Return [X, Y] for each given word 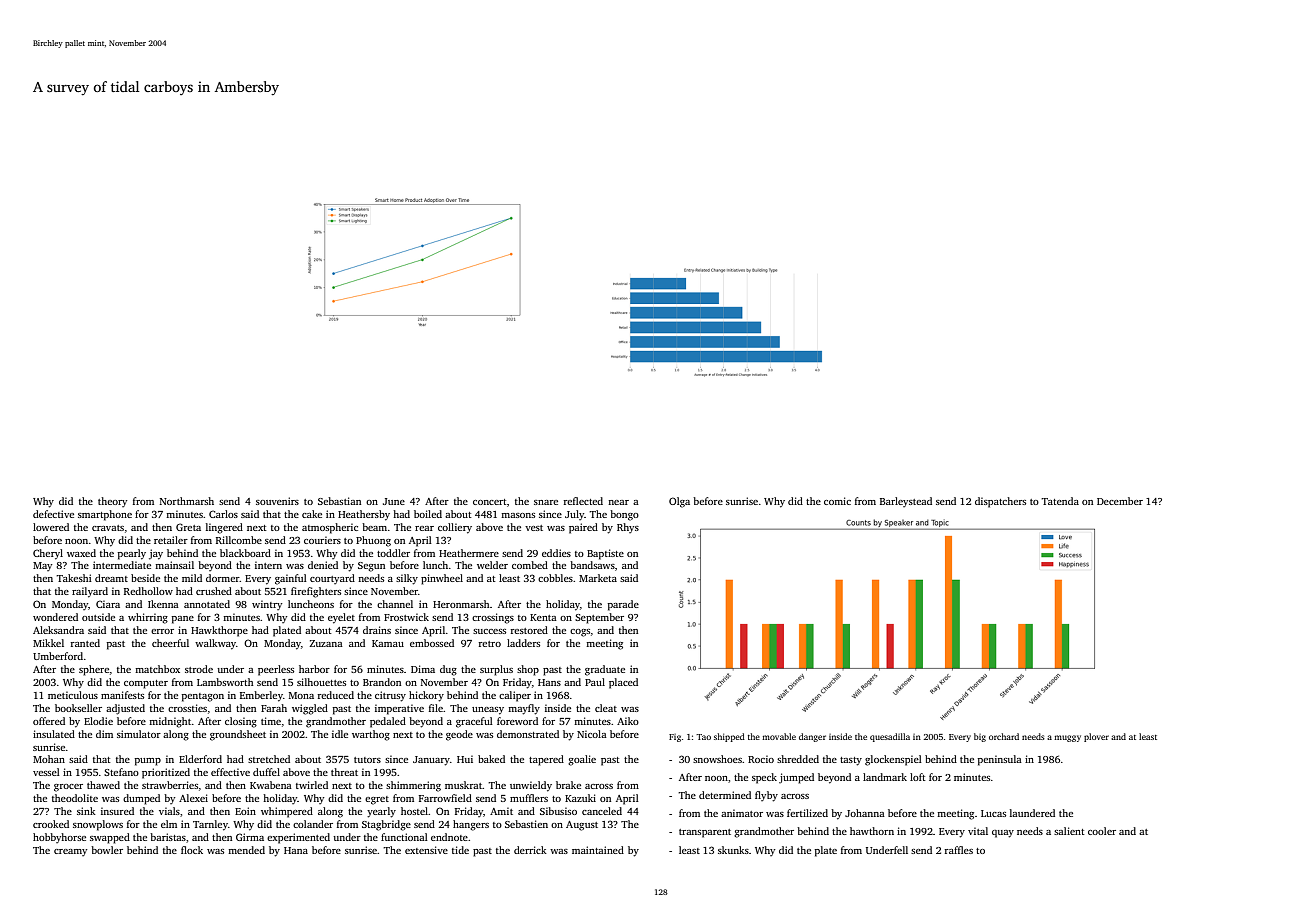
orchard [1004, 736]
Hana [296, 850]
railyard [90, 592]
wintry [267, 605]
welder [492, 565]
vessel [46, 772]
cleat [606, 708]
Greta [188, 527]
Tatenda [1060, 501]
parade [623, 605]
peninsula [1000, 760]
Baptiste [605, 554]
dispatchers [1000, 502]
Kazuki [580, 798]
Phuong [373, 541]
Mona [301, 695]
